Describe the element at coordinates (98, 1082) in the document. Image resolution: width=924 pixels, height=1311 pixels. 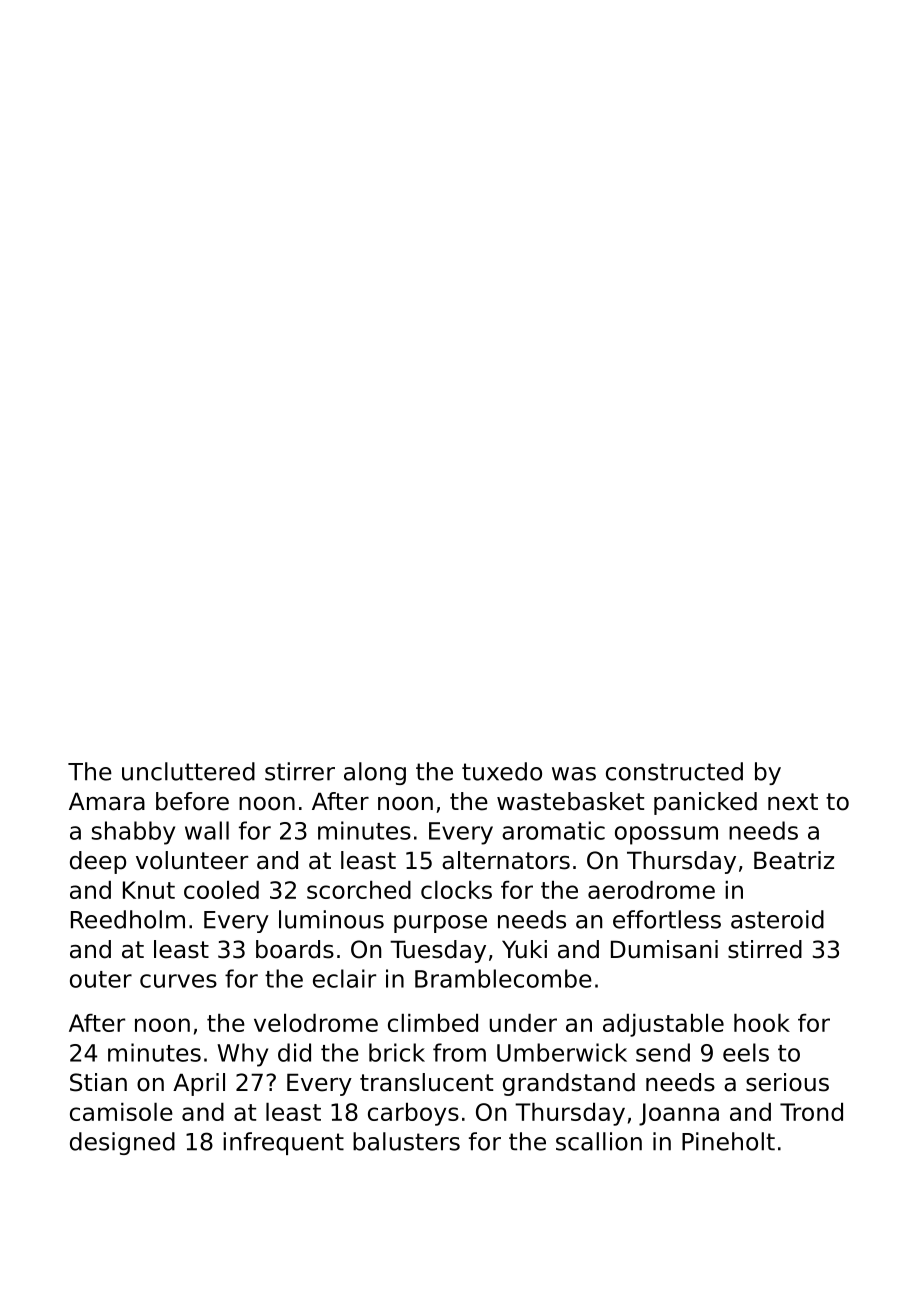
I see `Stian` at that location.
